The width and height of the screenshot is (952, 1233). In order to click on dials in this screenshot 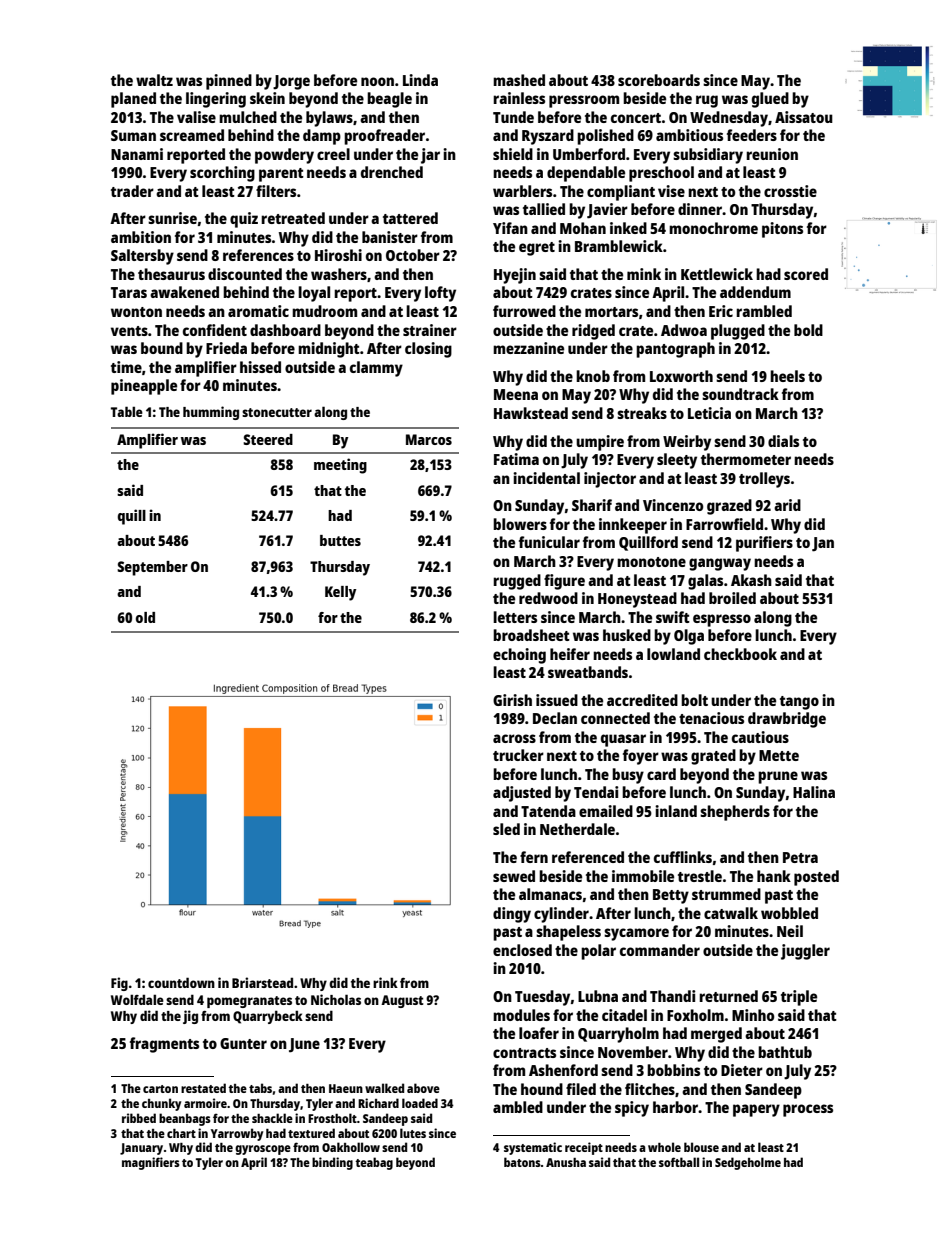, I will do `click(783, 441)`.
